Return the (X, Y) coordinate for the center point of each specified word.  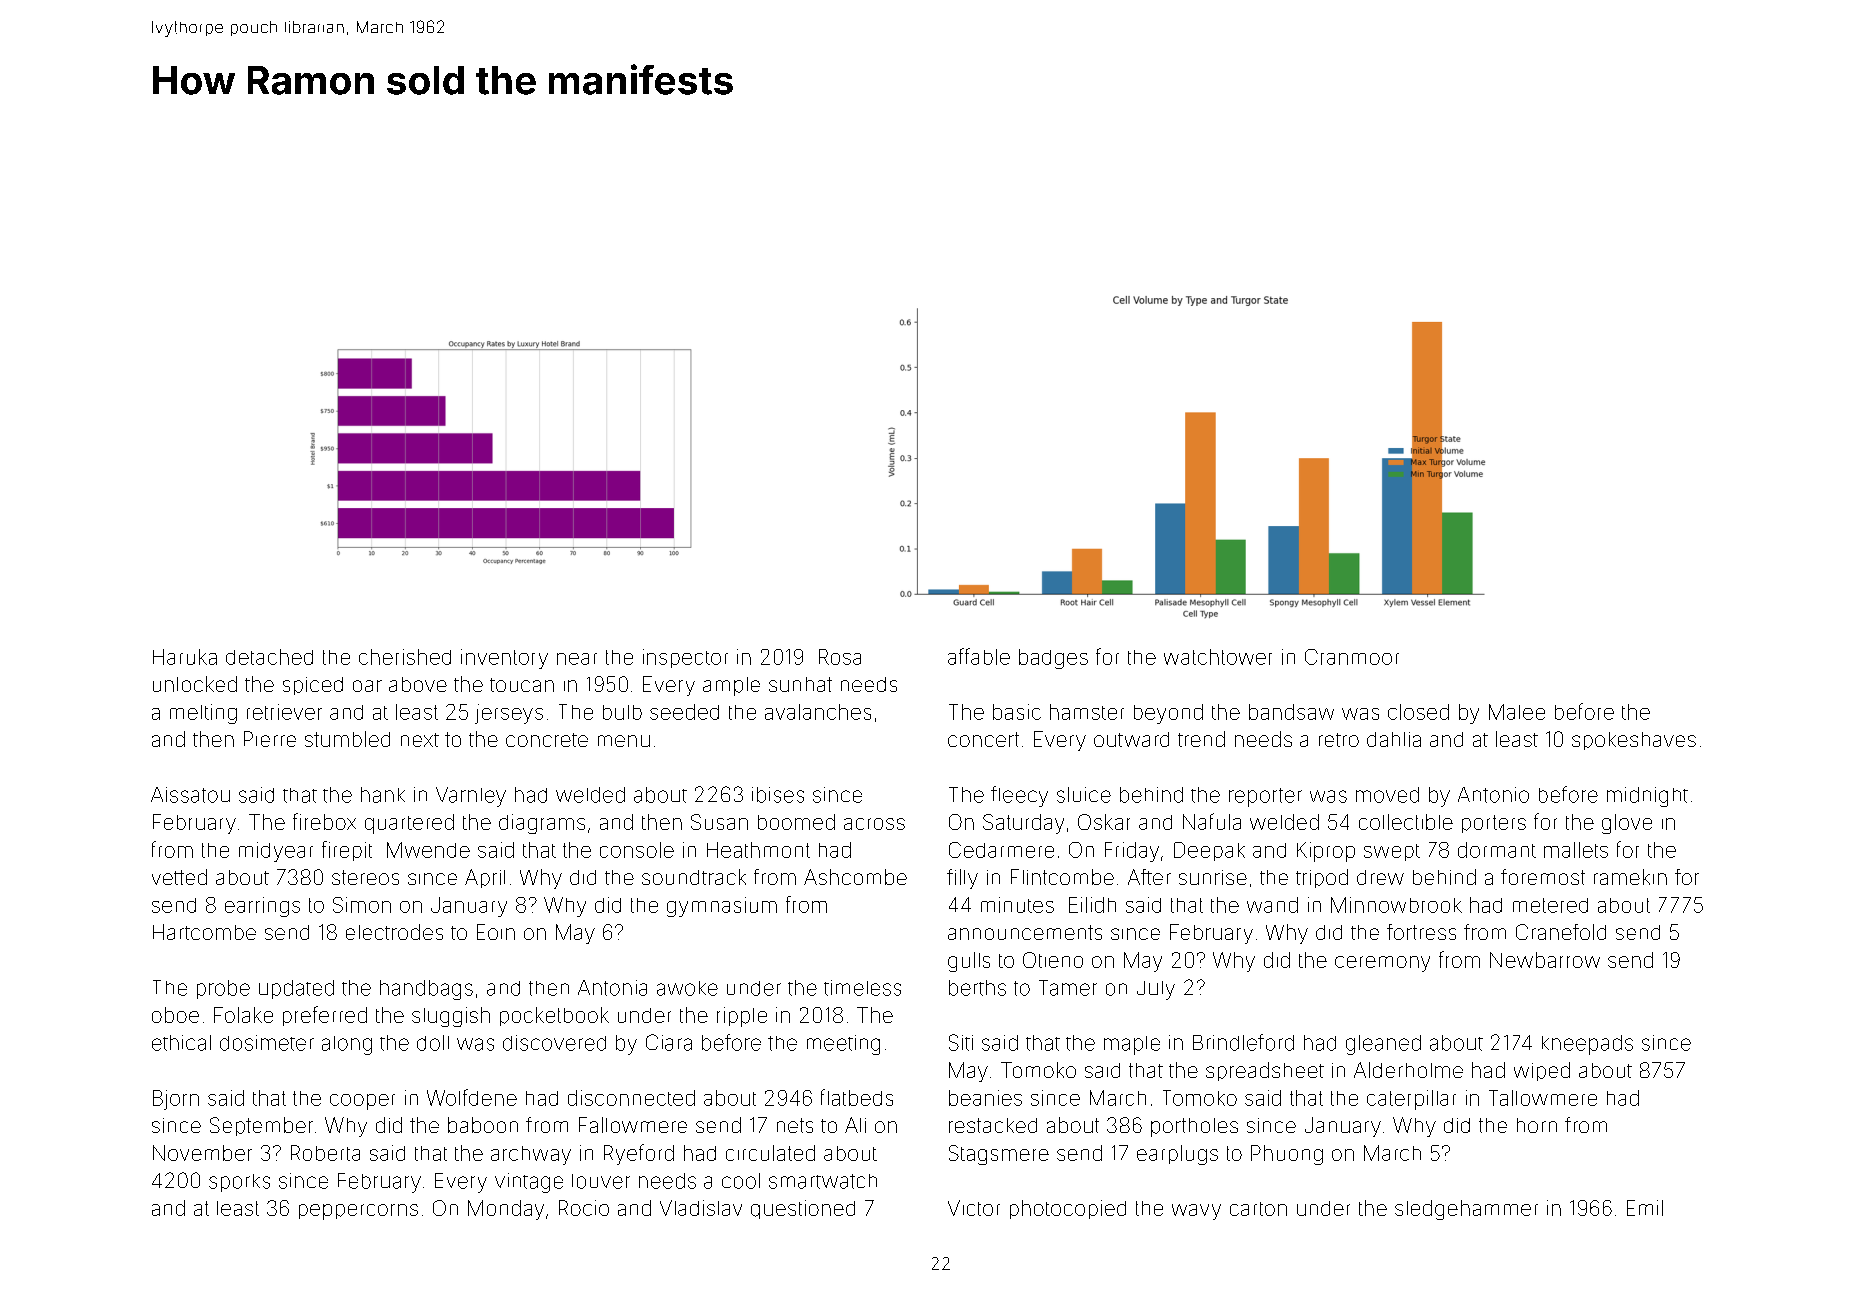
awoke (687, 988)
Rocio (584, 1208)
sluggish (451, 1017)
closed (1418, 712)
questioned (803, 1209)
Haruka (185, 657)
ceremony (1382, 964)
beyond (1168, 714)
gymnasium (722, 907)
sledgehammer (1466, 1210)
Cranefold (1561, 932)
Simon (362, 905)
